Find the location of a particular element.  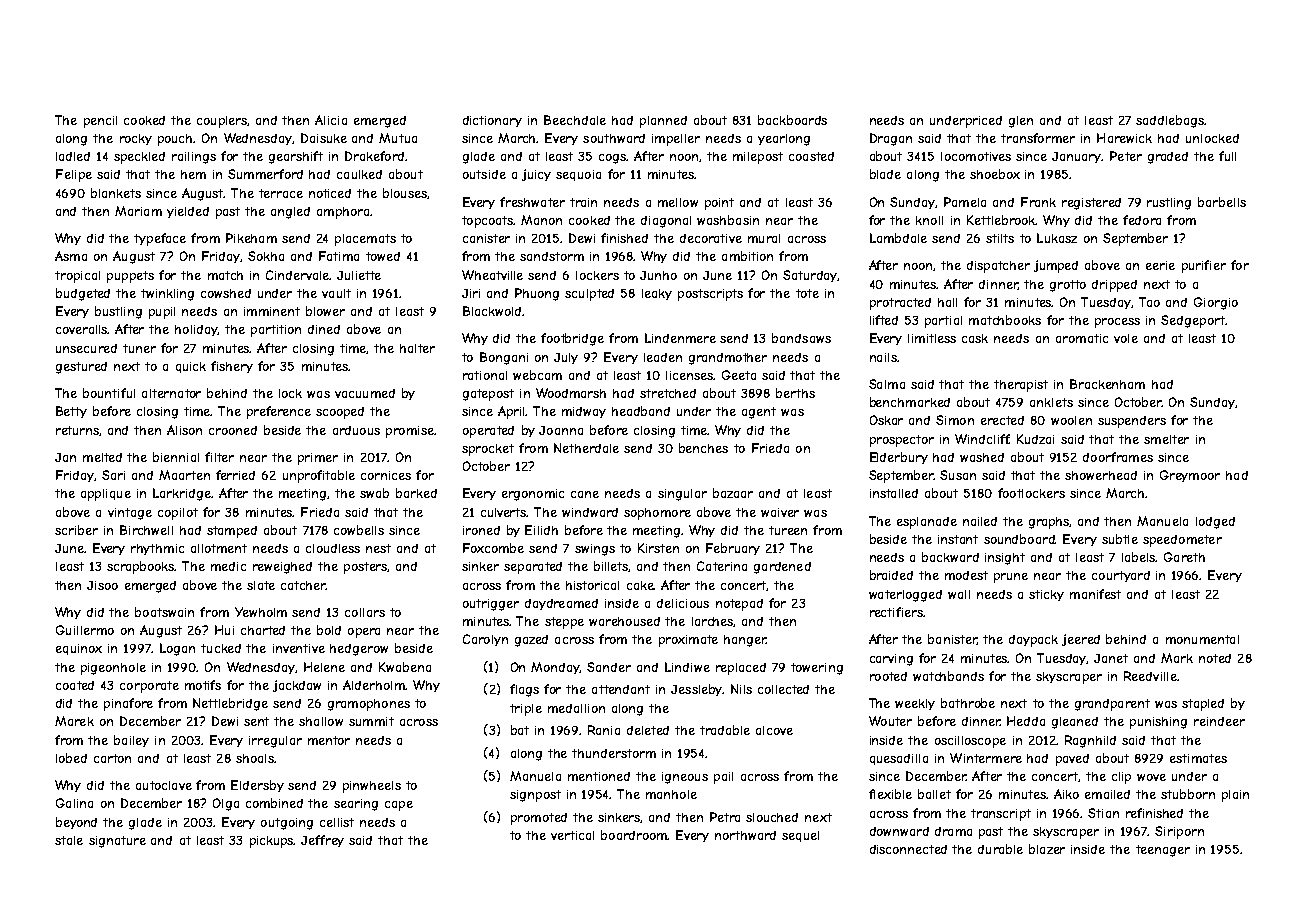

benches is located at coordinates (703, 448).
